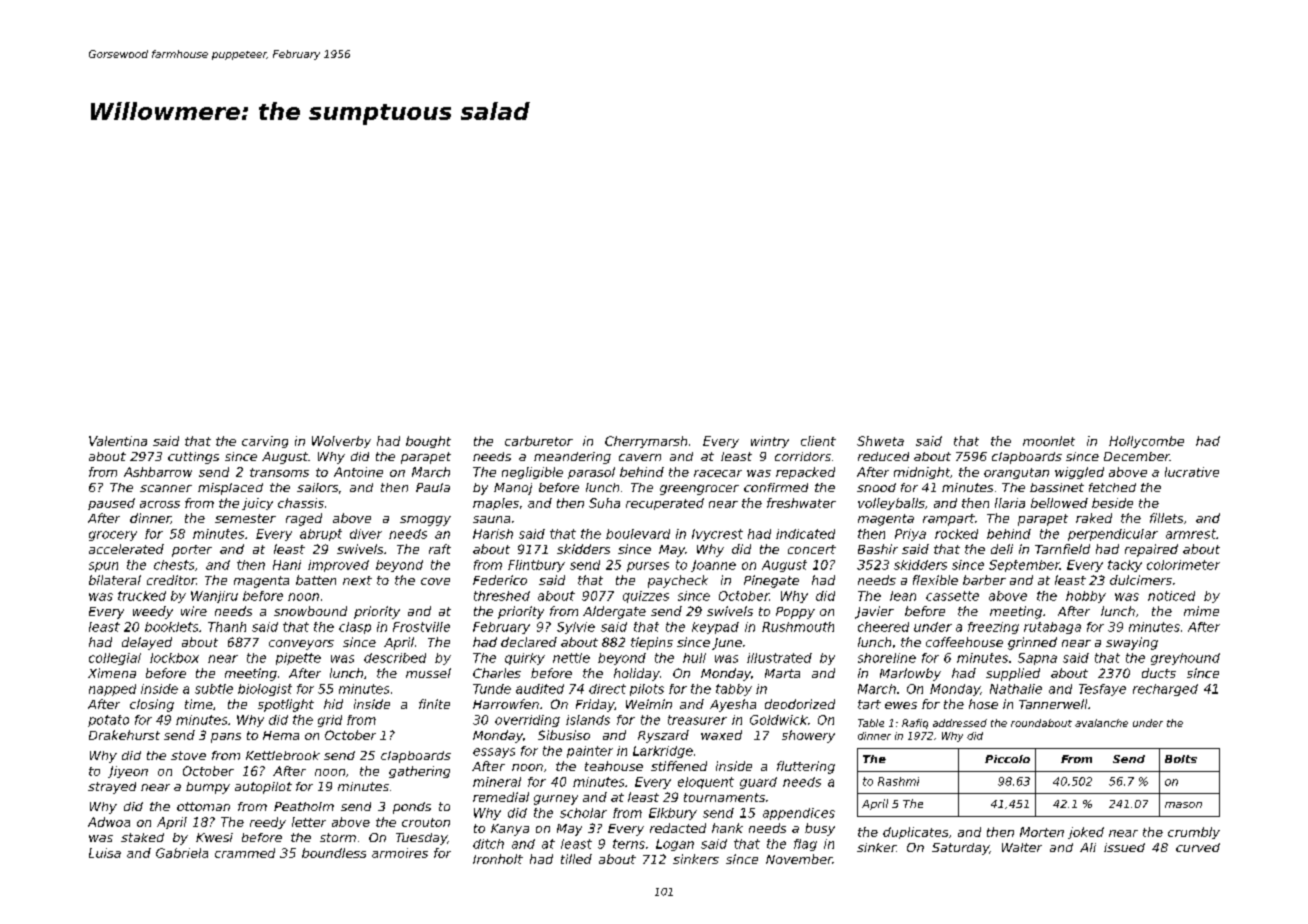 The height and width of the screenshot is (924, 1308). What do you see at coordinates (1049, 441) in the screenshot?
I see `moonlet` at bounding box center [1049, 441].
